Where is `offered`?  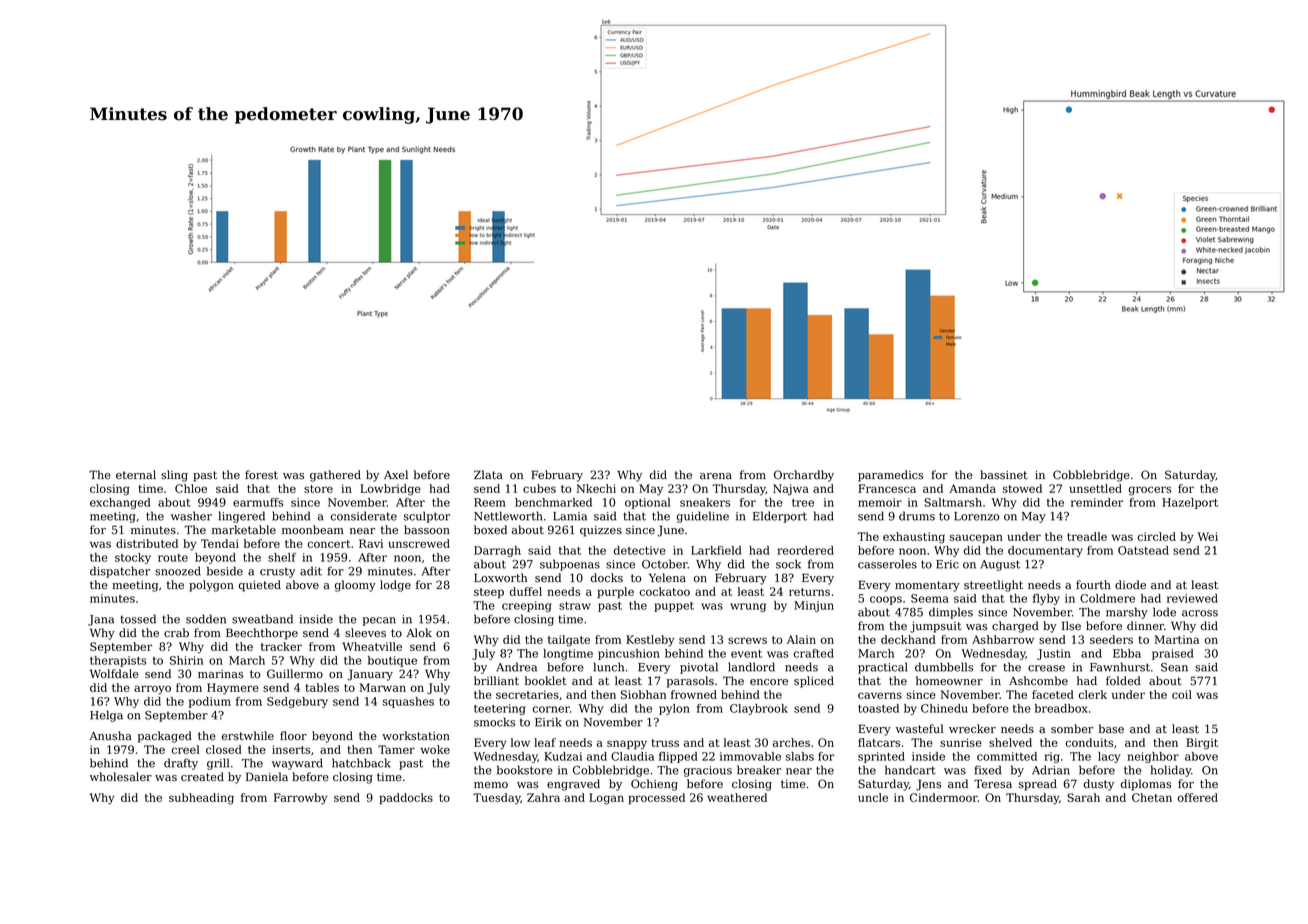 offered is located at coordinates (1198, 797).
